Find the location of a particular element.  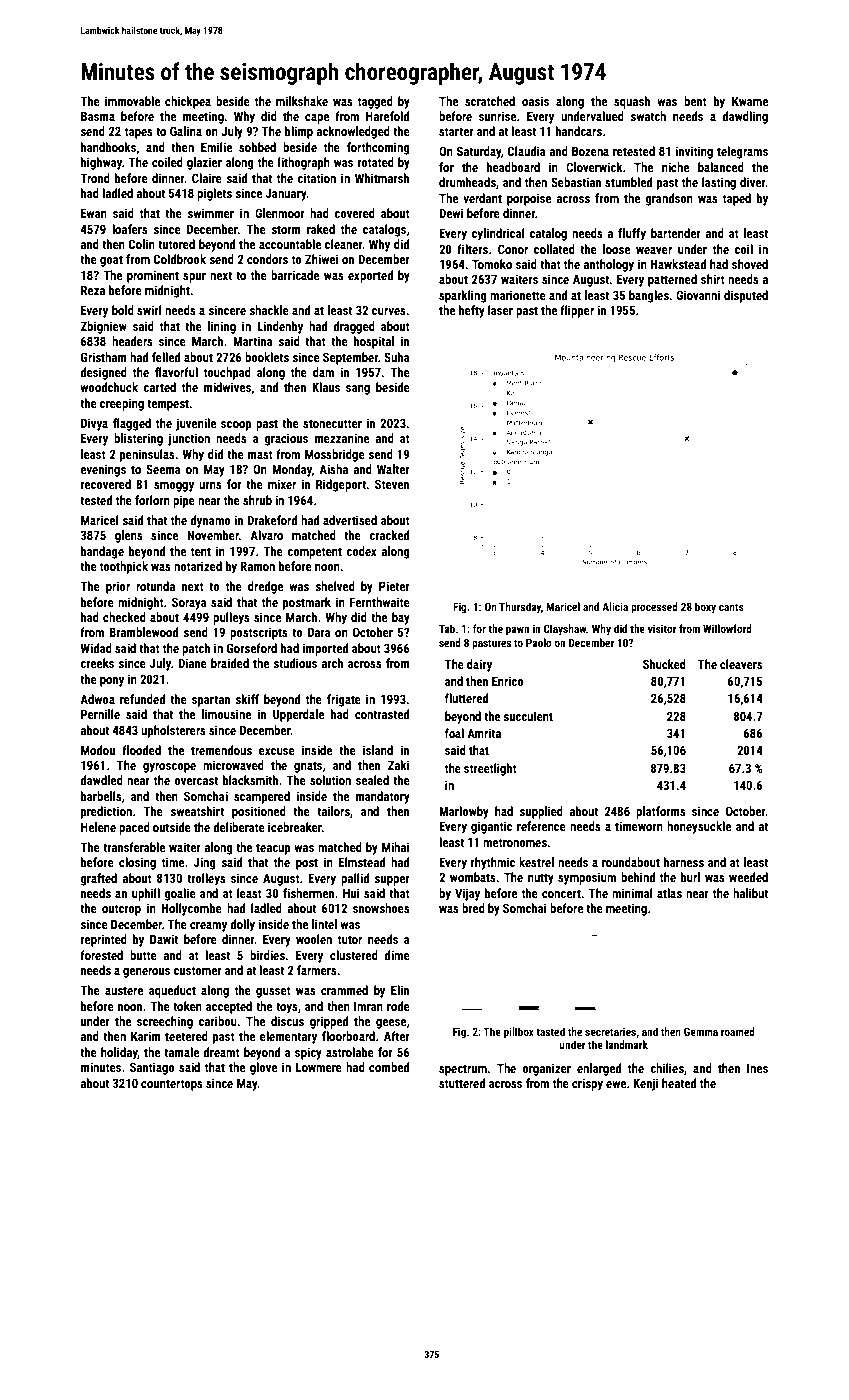

prediction is located at coordinates (106, 812).
